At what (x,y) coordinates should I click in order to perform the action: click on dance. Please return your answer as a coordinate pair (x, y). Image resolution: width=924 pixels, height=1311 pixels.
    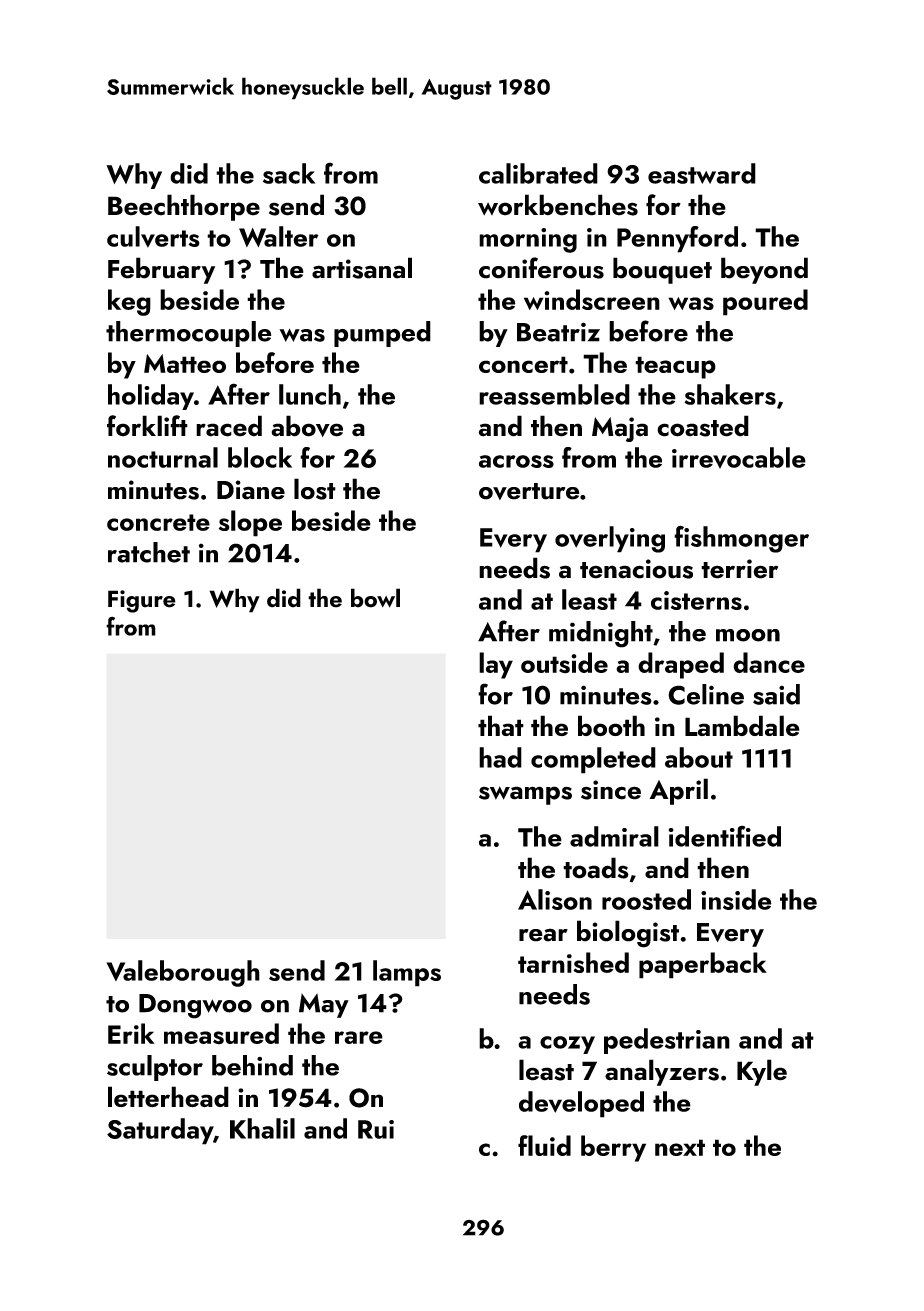
    Looking at the image, I should click on (769, 662).
